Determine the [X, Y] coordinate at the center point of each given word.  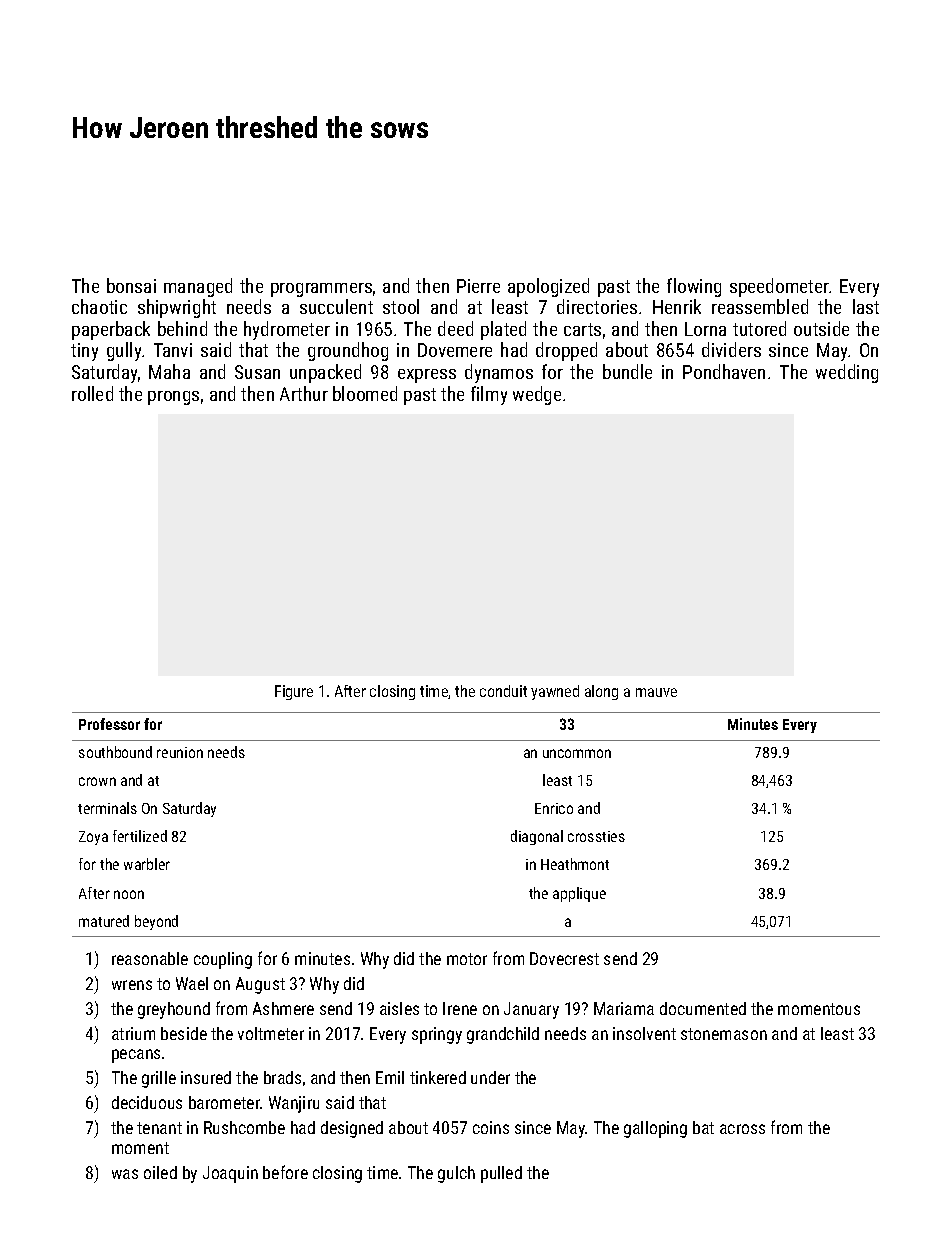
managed [198, 287]
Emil [390, 1077]
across [742, 1129]
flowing [694, 287]
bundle [627, 371]
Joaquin [230, 1174]
